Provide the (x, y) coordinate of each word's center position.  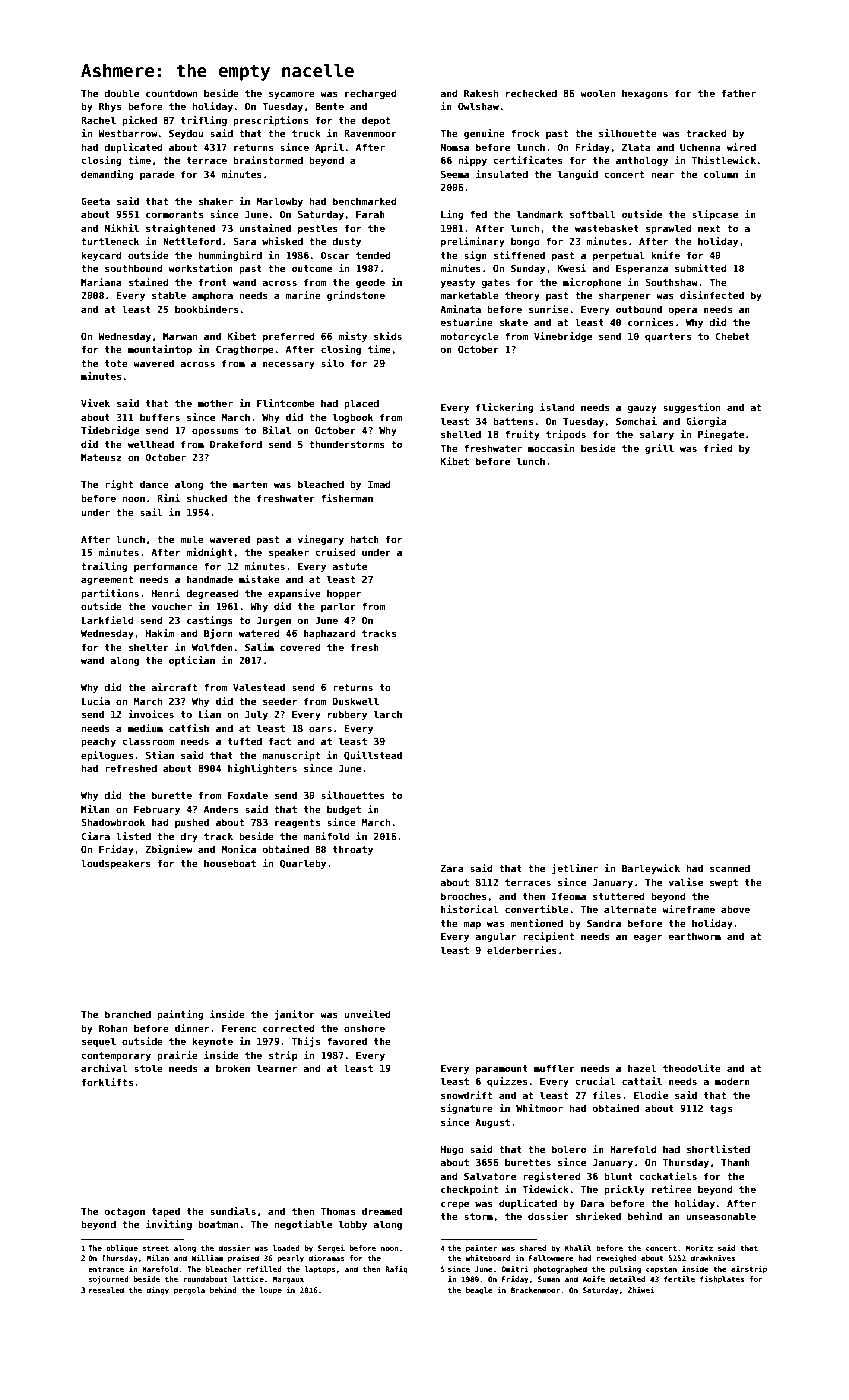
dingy (158, 1291)
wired (741, 147)
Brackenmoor (535, 1290)
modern (732, 1081)
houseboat (230, 863)
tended (373, 255)
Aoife (594, 1279)
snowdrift (466, 1095)
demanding (107, 175)
